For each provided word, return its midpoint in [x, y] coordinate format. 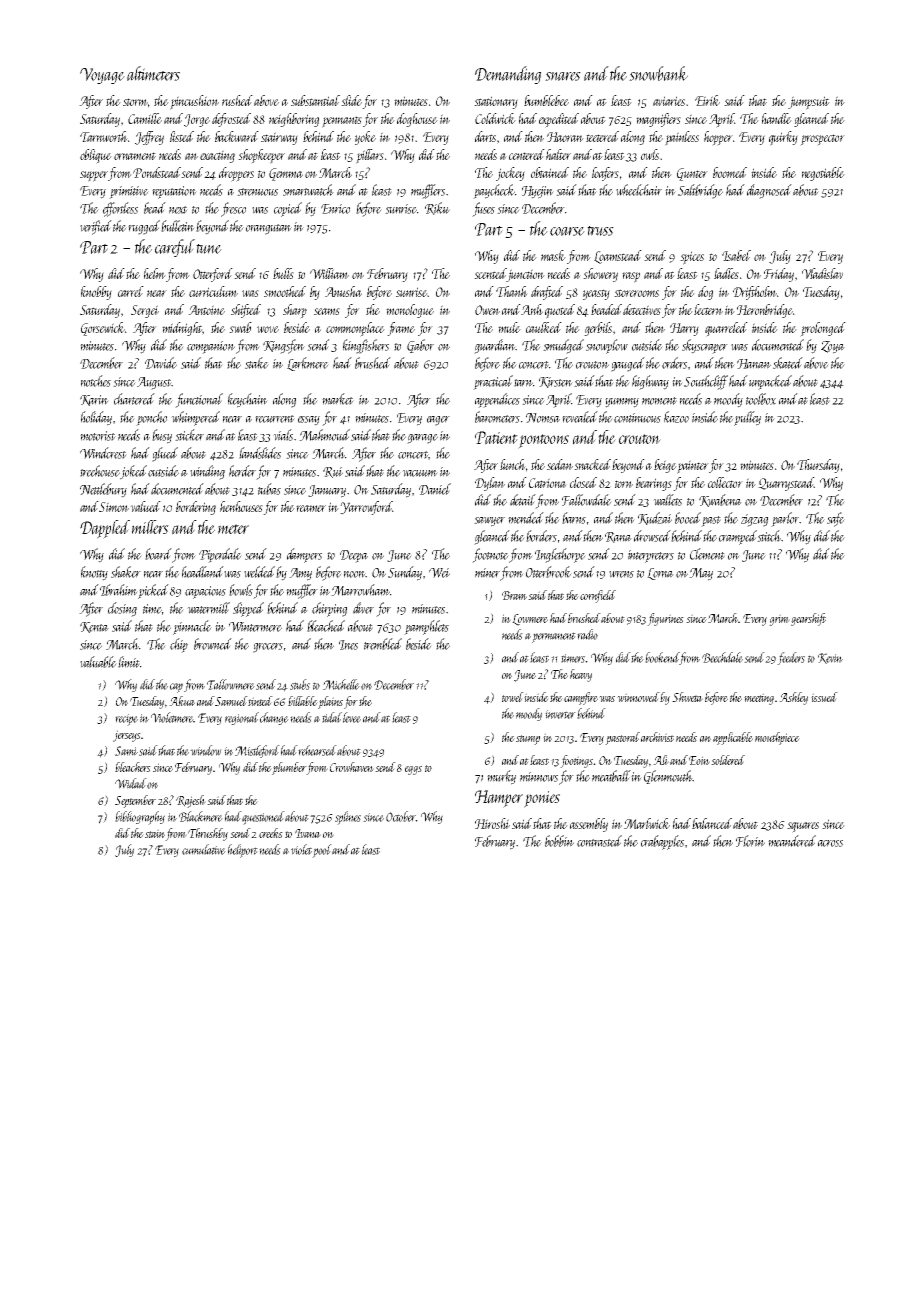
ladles [726, 273]
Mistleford [257, 751]
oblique [96, 156]
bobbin [559, 841]
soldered [728, 760]
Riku [437, 208]
